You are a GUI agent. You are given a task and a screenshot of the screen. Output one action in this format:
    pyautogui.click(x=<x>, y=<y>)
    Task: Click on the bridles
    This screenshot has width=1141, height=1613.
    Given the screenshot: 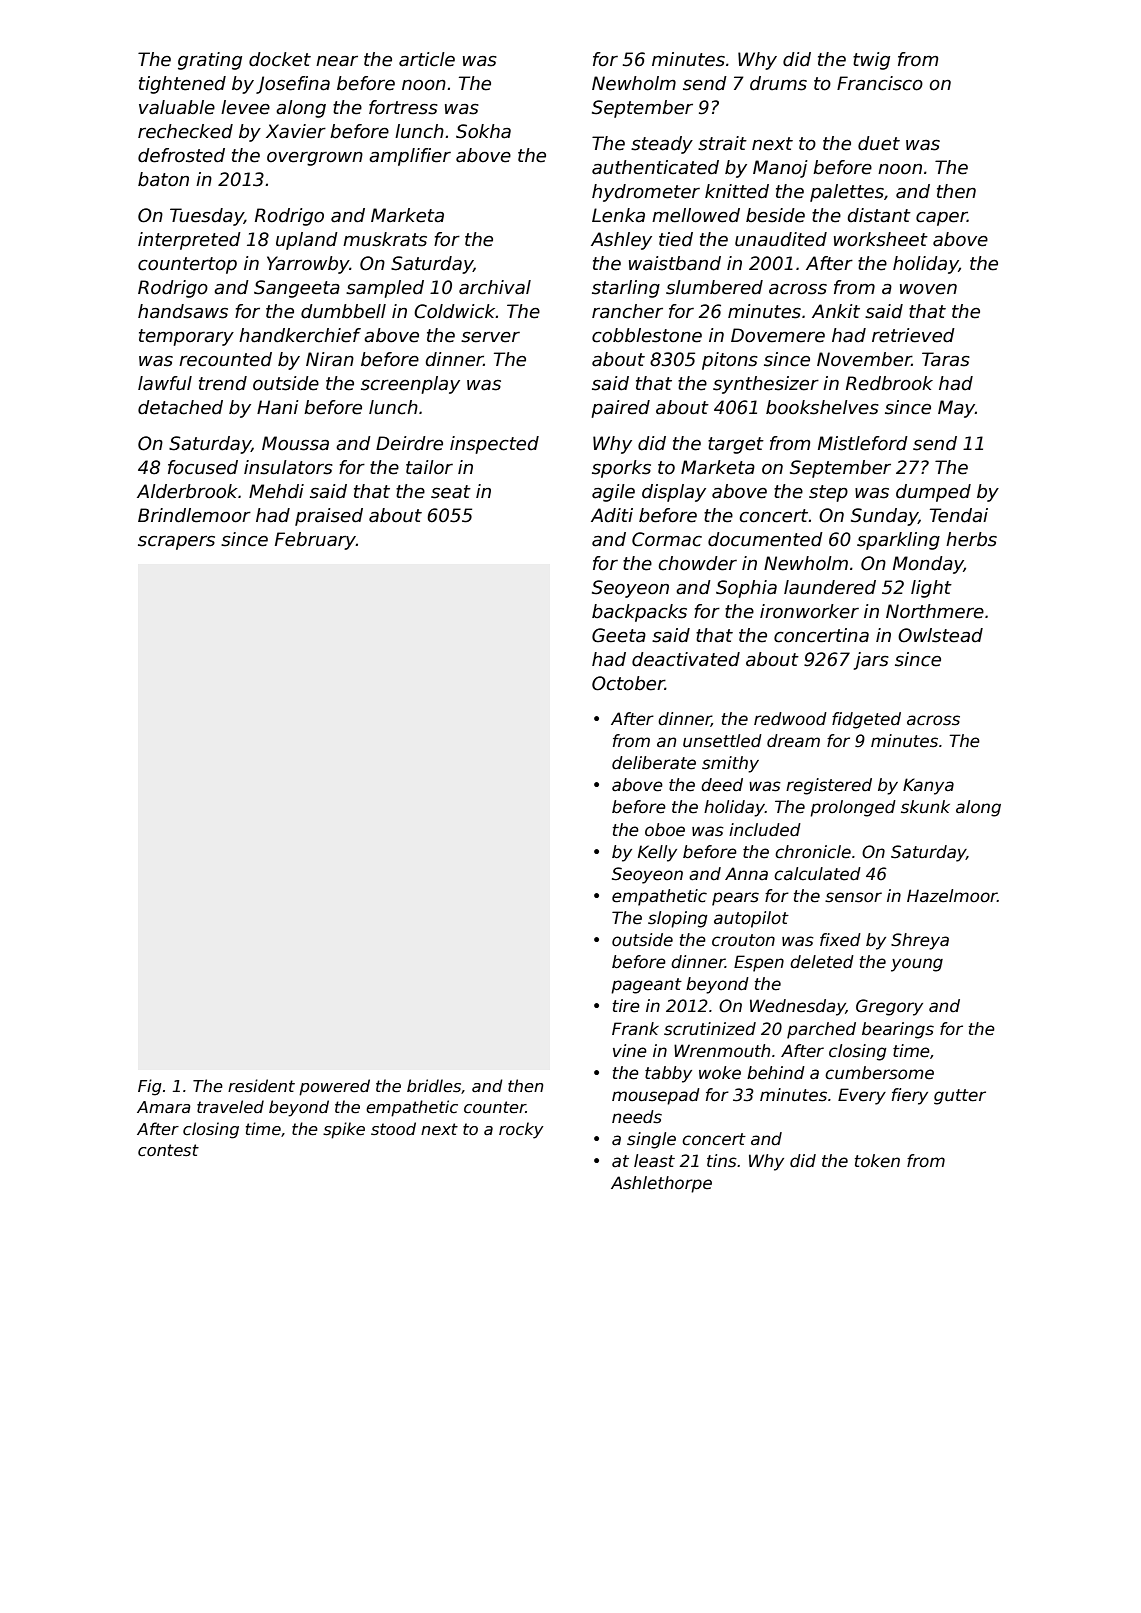 What is the action you would take?
    pyautogui.click(x=434, y=1086)
